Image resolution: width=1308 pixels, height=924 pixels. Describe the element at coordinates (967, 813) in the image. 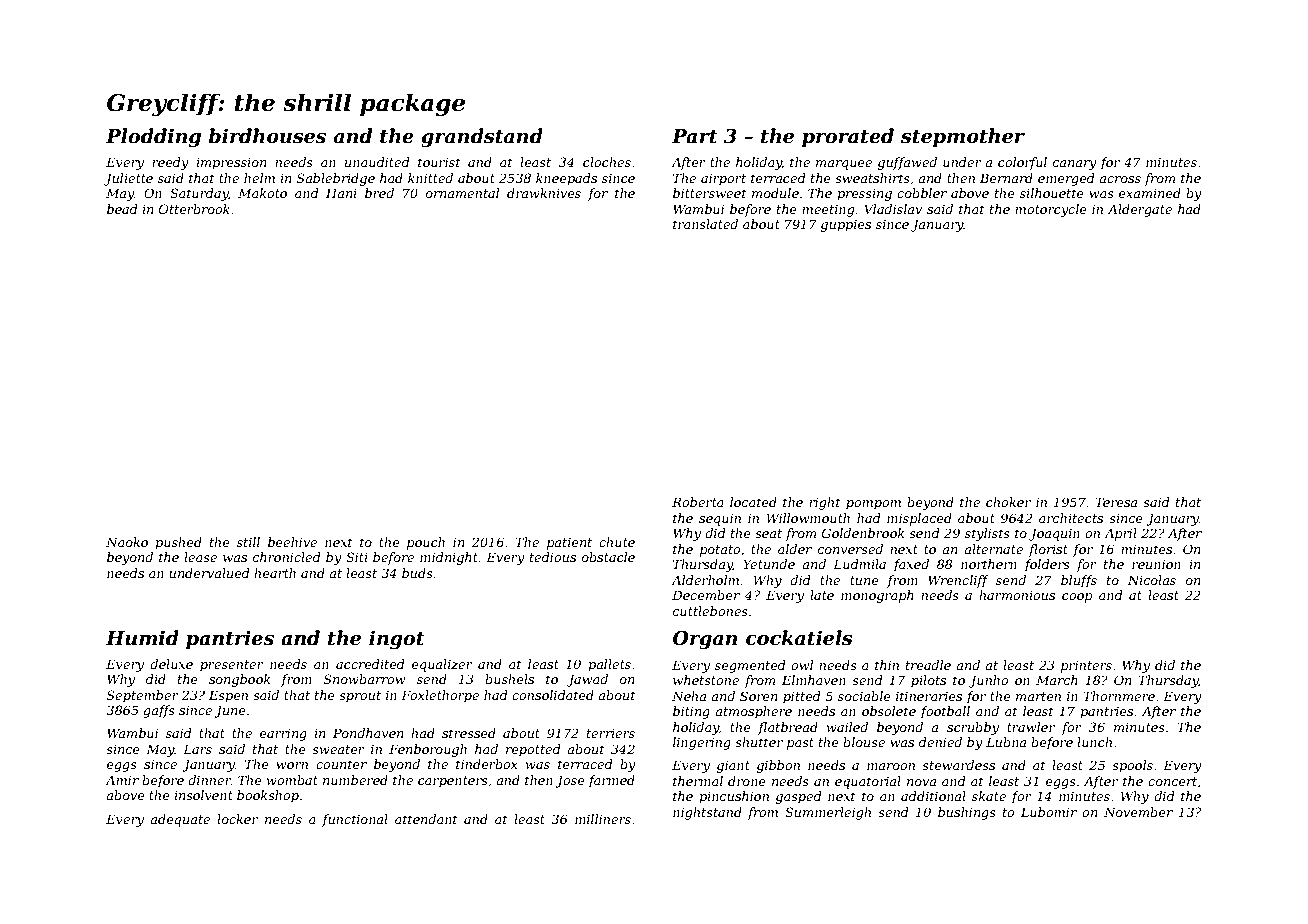

I see `bushings` at that location.
